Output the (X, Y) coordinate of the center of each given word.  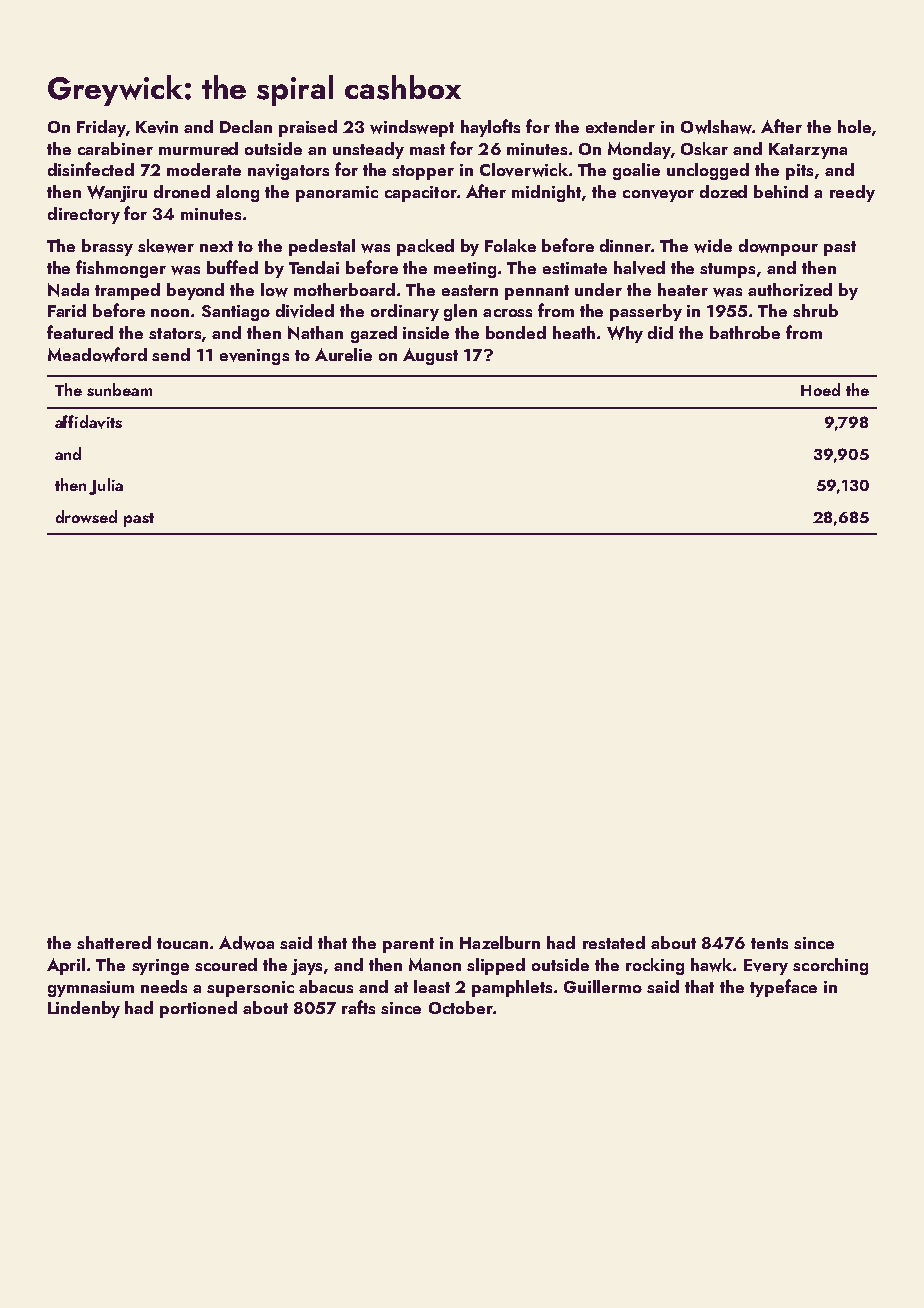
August (430, 356)
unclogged (708, 171)
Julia (106, 486)
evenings (254, 357)
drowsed (86, 516)
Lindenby (84, 1009)
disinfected (91, 169)
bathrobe (745, 332)
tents (769, 943)
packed (425, 247)
